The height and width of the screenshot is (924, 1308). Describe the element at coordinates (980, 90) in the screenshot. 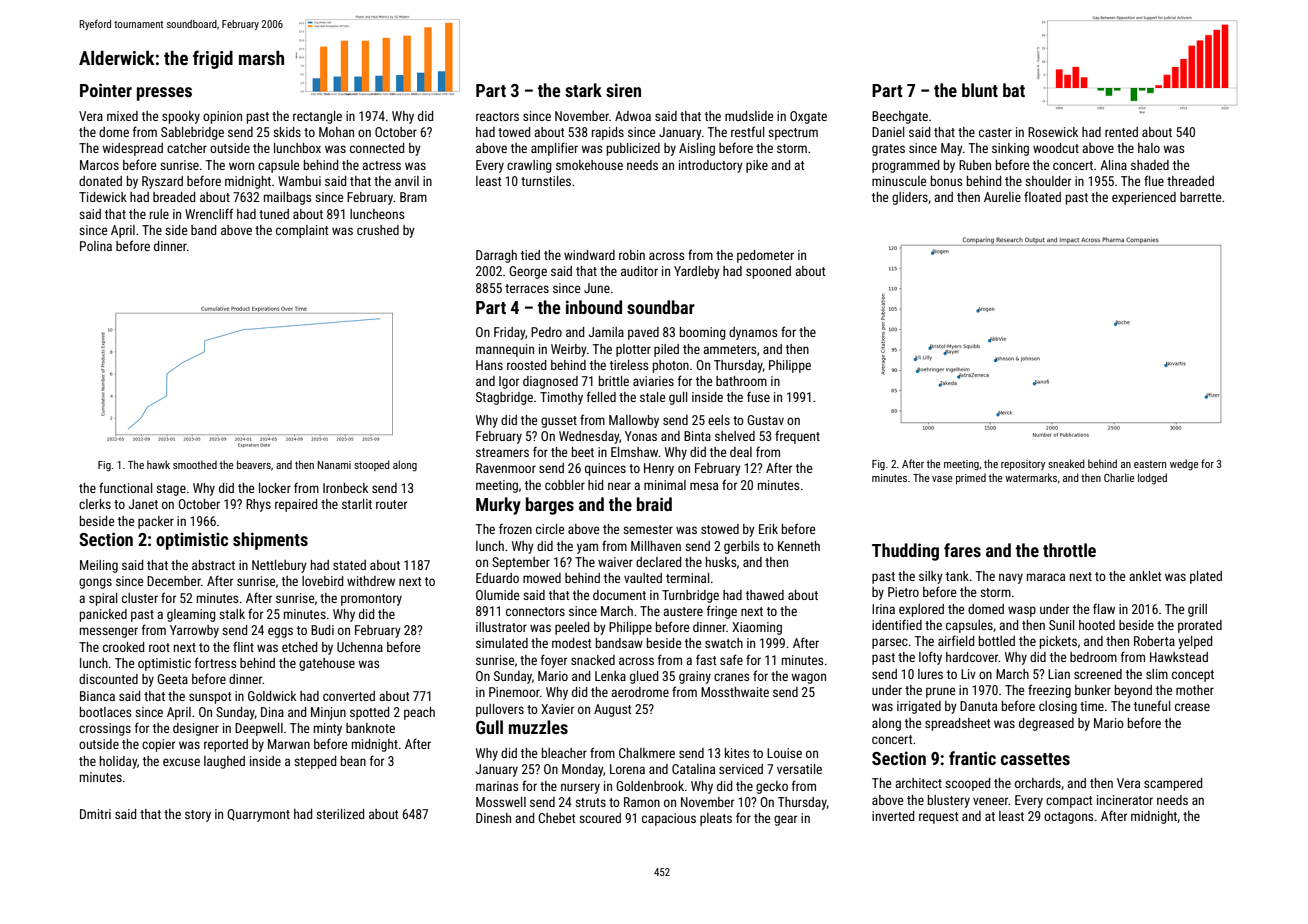

I see `blunt` at that location.
